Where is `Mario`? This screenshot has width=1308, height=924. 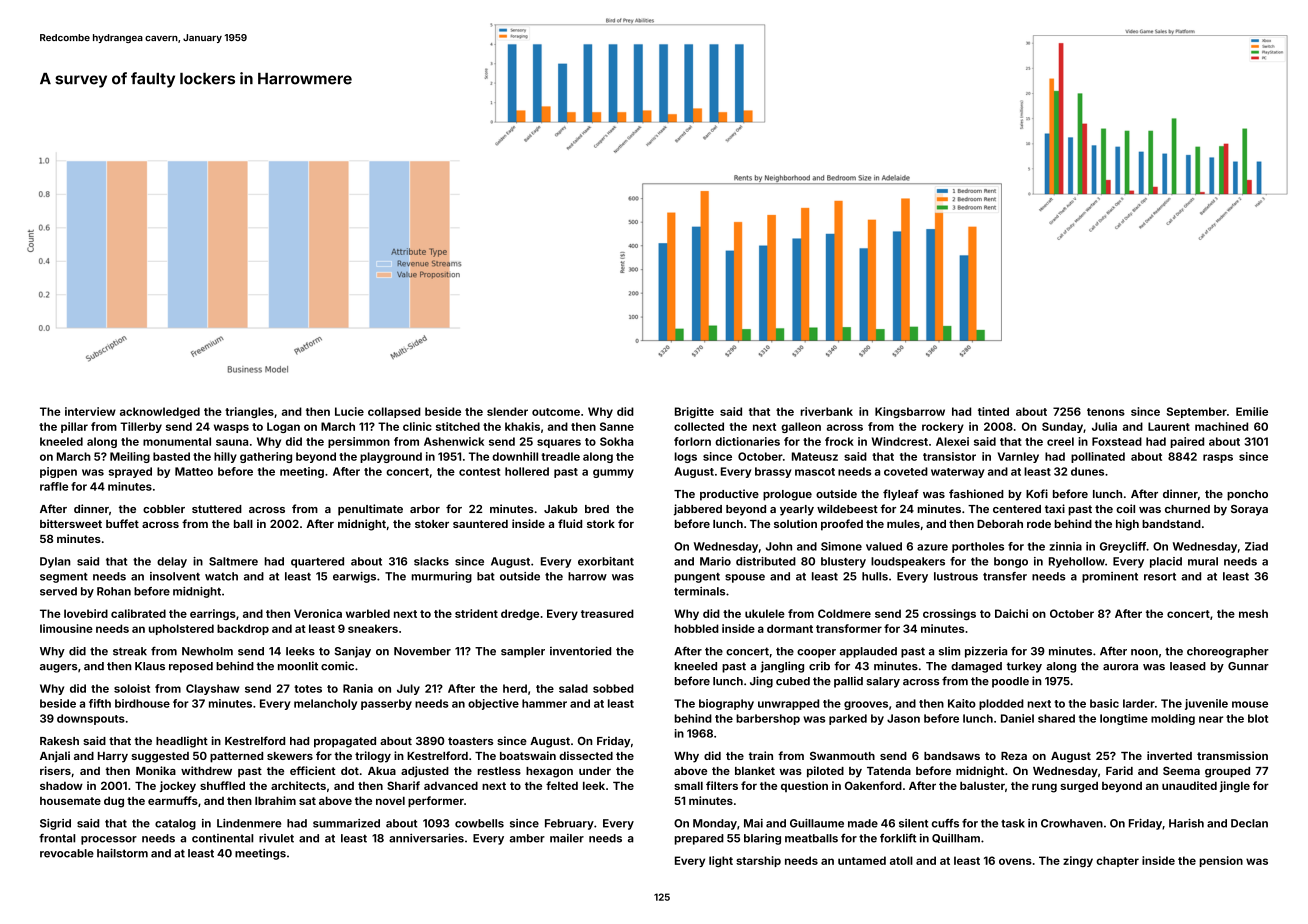 Mario is located at coordinates (715, 561).
